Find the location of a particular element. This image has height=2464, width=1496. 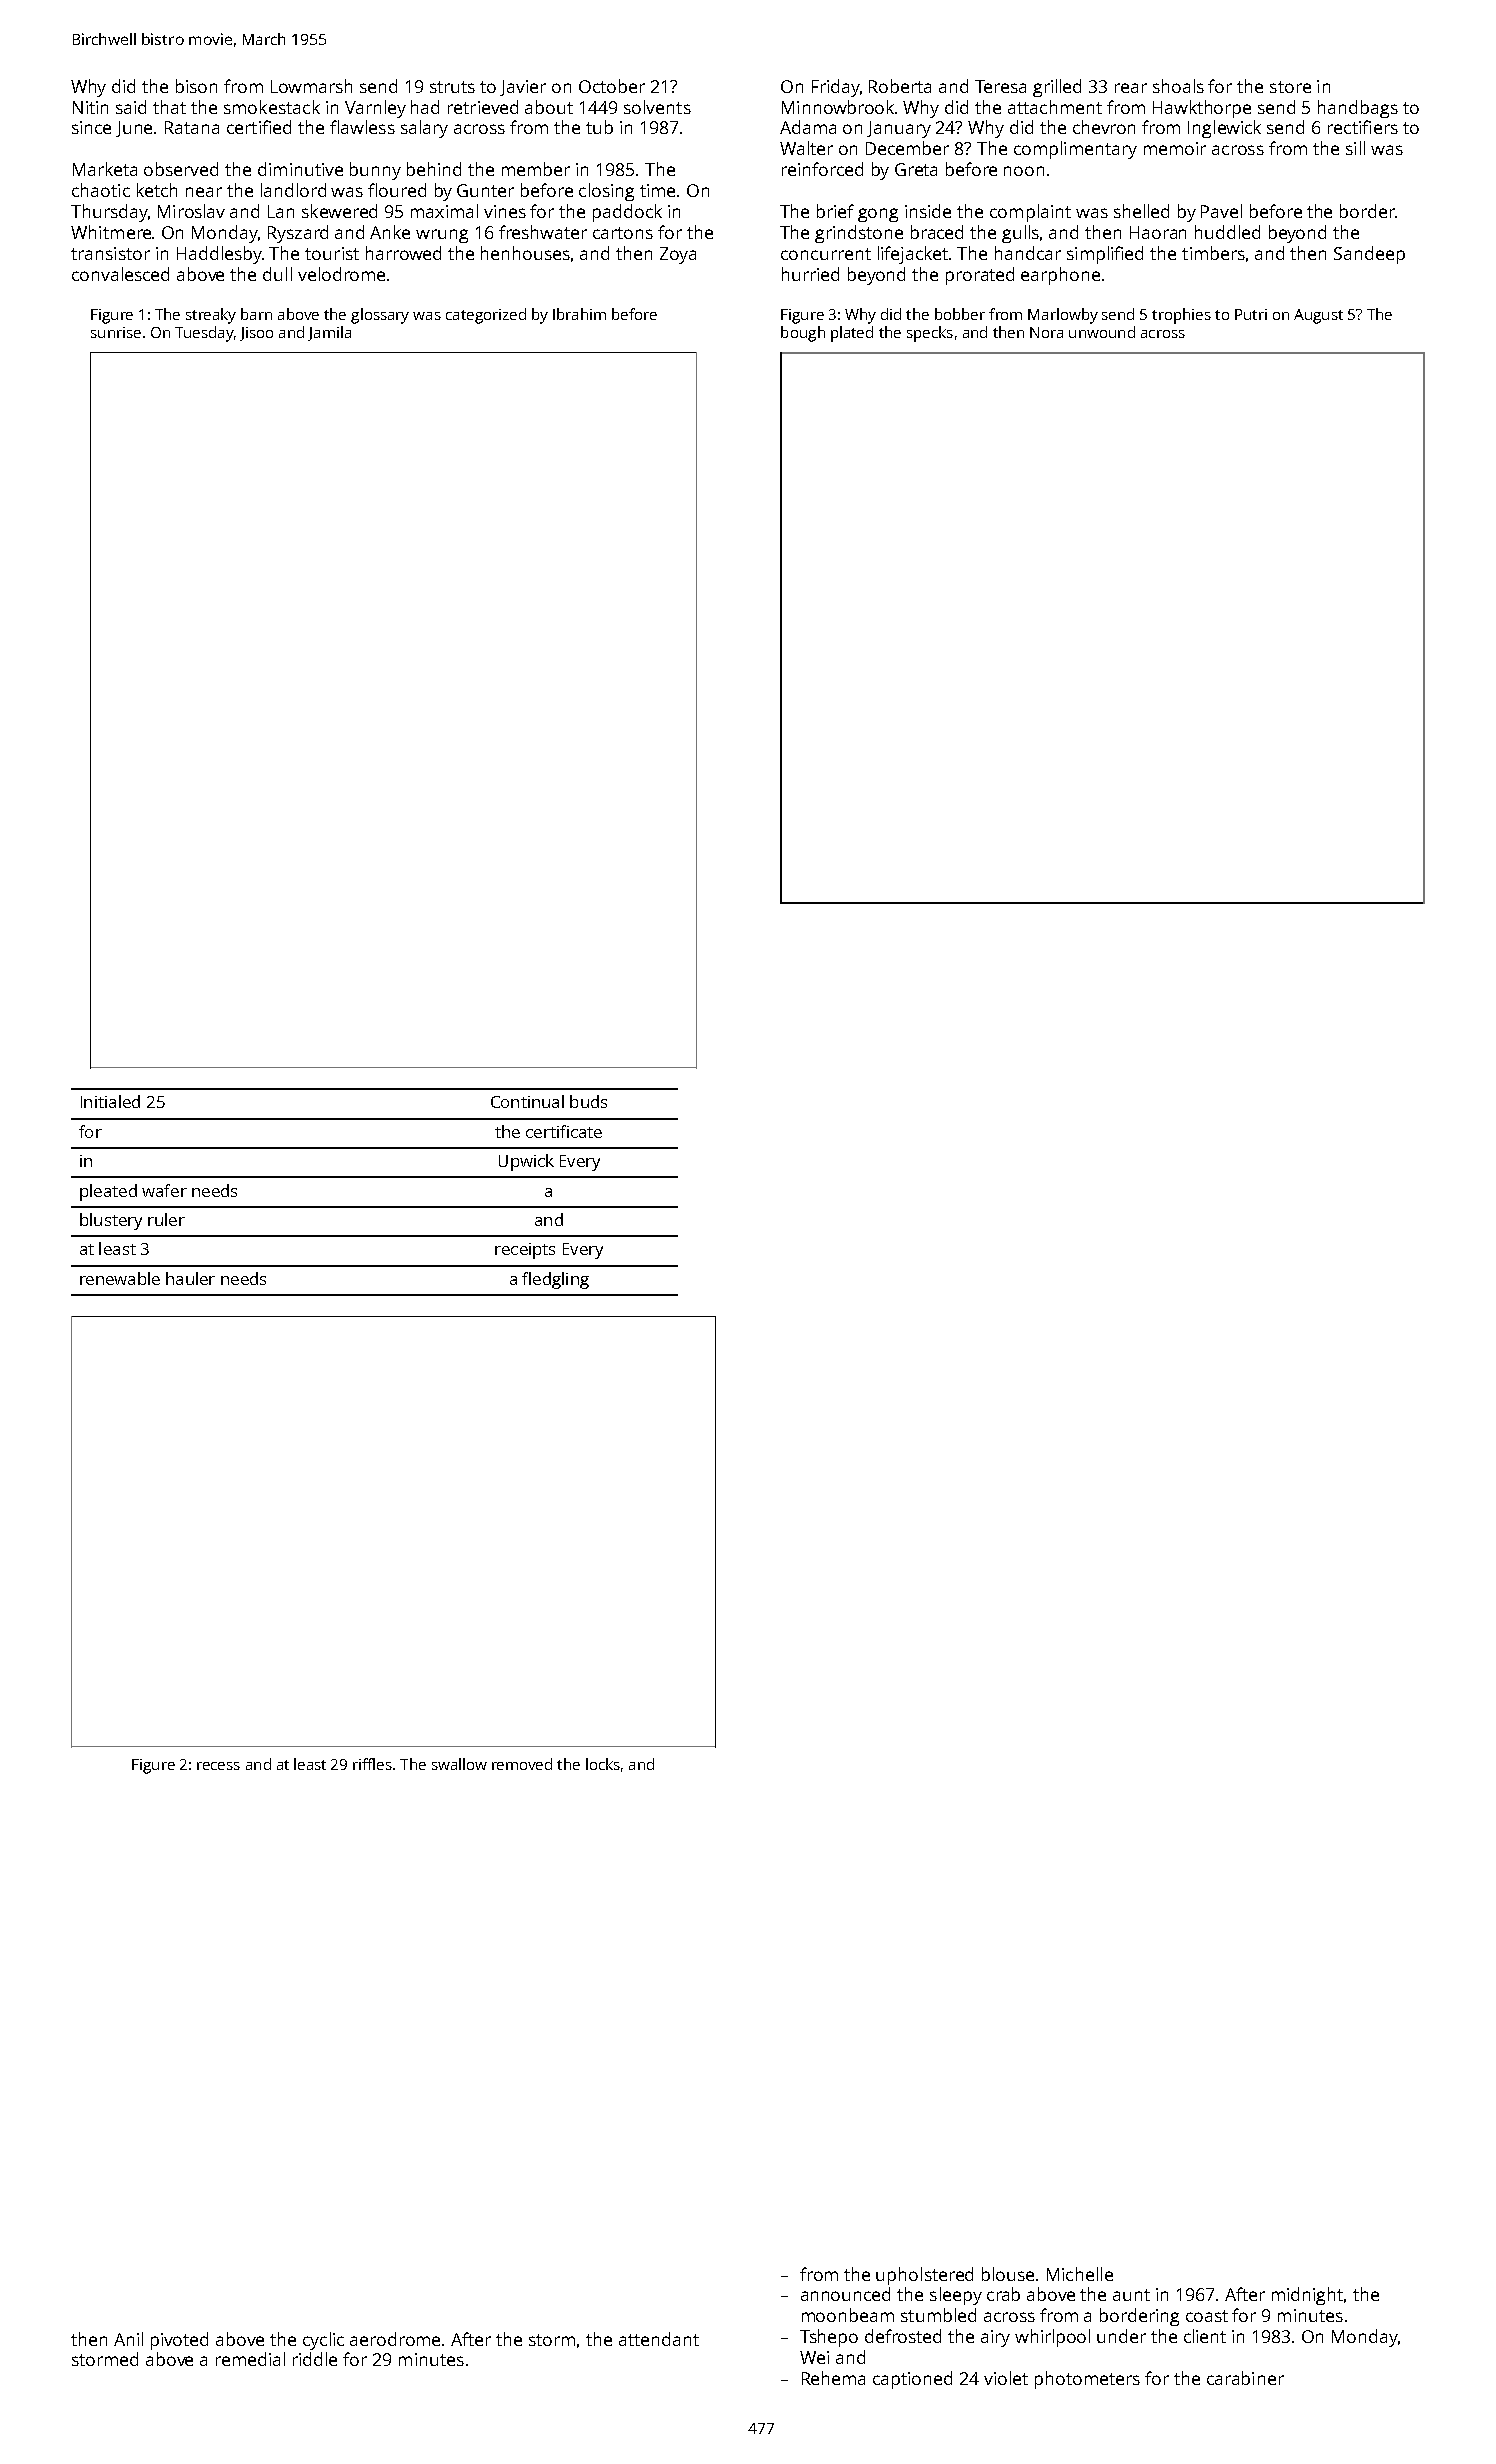

locks is located at coordinates (603, 1764).
